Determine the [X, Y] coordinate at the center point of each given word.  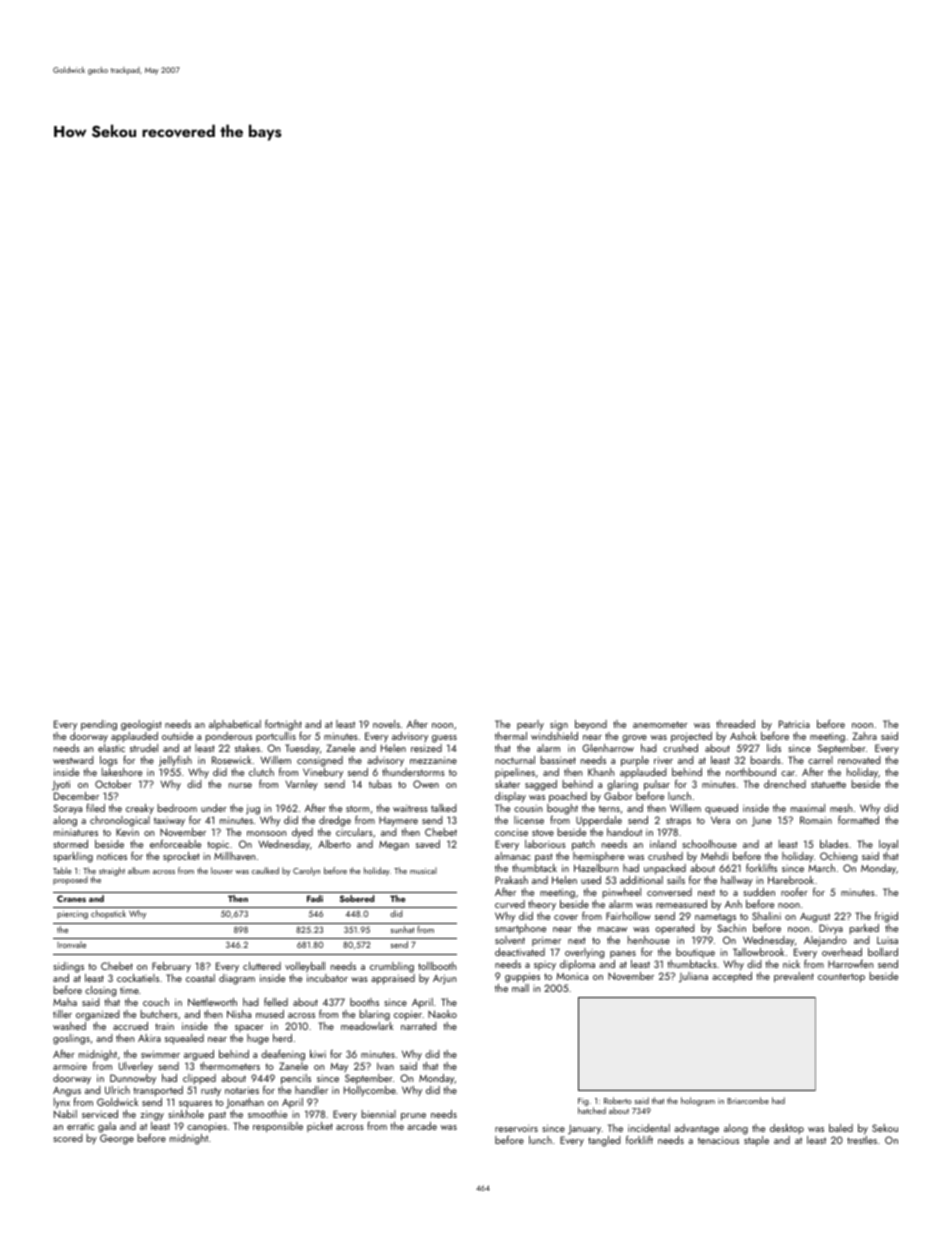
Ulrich [117, 1090]
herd [282, 1038]
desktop [787, 1129]
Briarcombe [748, 1100]
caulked [265, 870]
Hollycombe [370, 1091]
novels [386, 724]
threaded [735, 724]
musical [423, 870]
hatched [592, 1110]
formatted [858, 820]
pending [99, 725]
